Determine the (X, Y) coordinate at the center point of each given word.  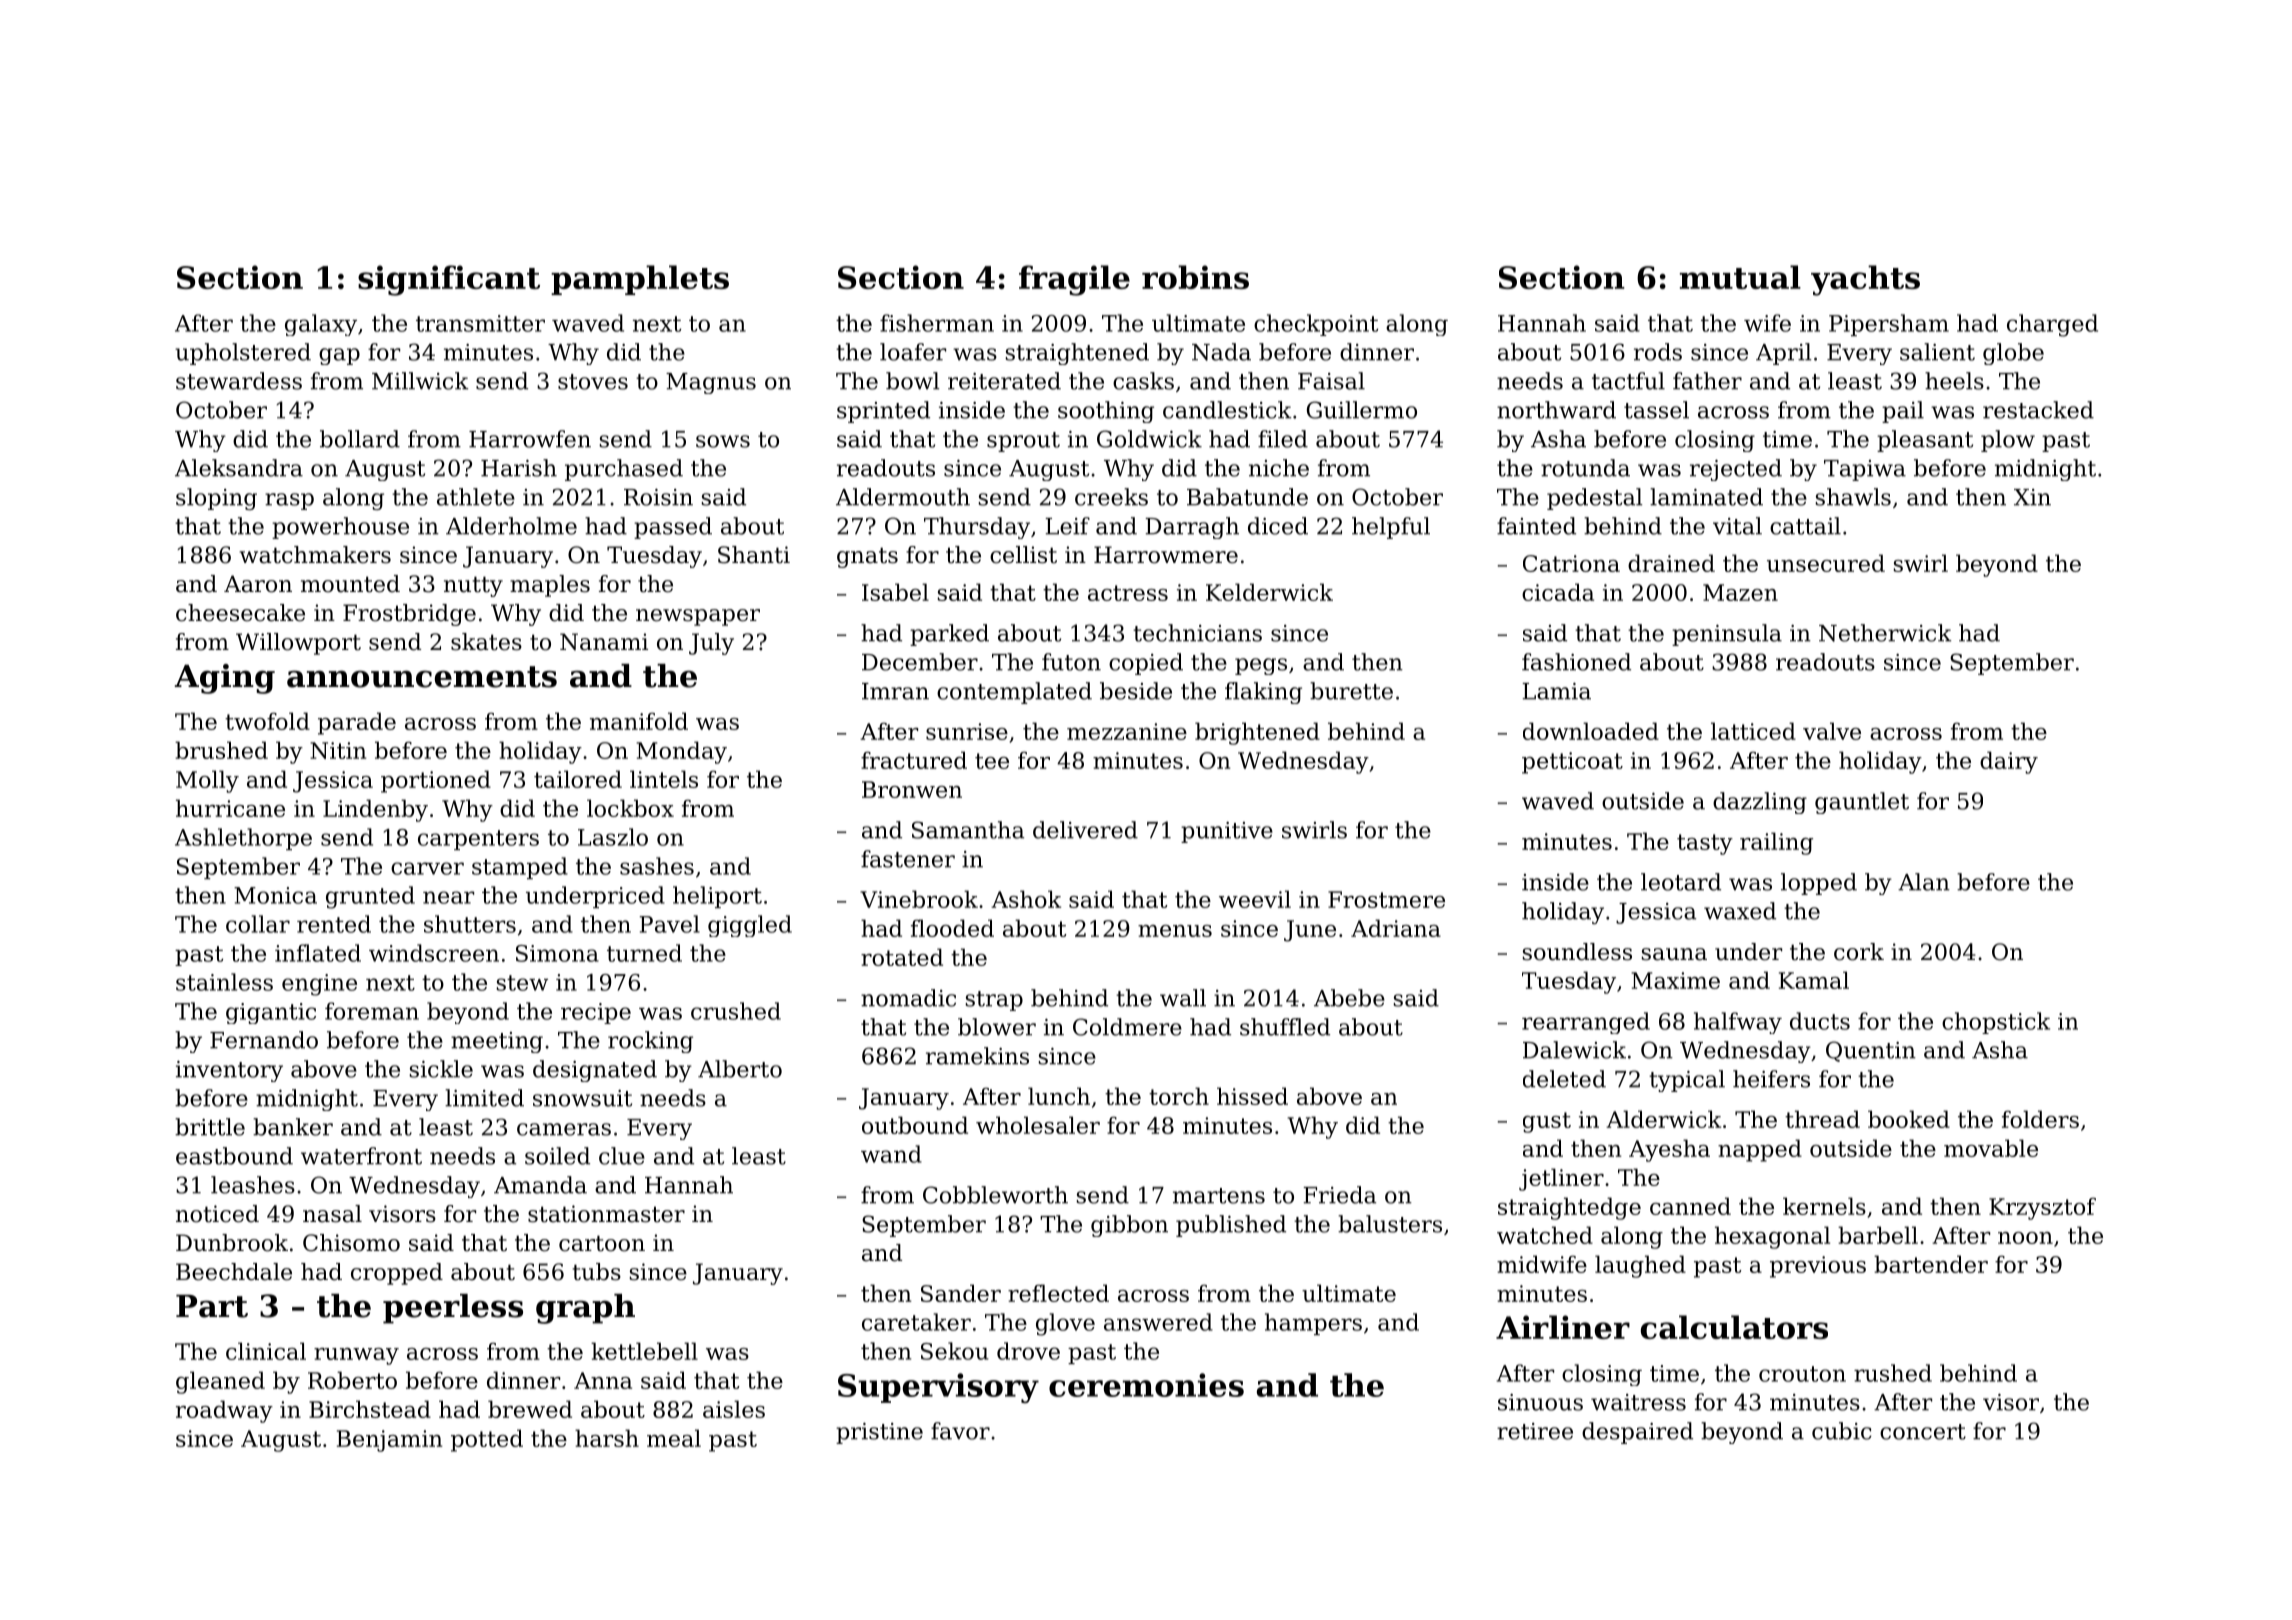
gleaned (220, 1382)
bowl (912, 381)
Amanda (540, 1185)
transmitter (480, 323)
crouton (1802, 1374)
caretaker (916, 1322)
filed (1283, 439)
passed (673, 528)
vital (1737, 526)
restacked (2038, 410)
